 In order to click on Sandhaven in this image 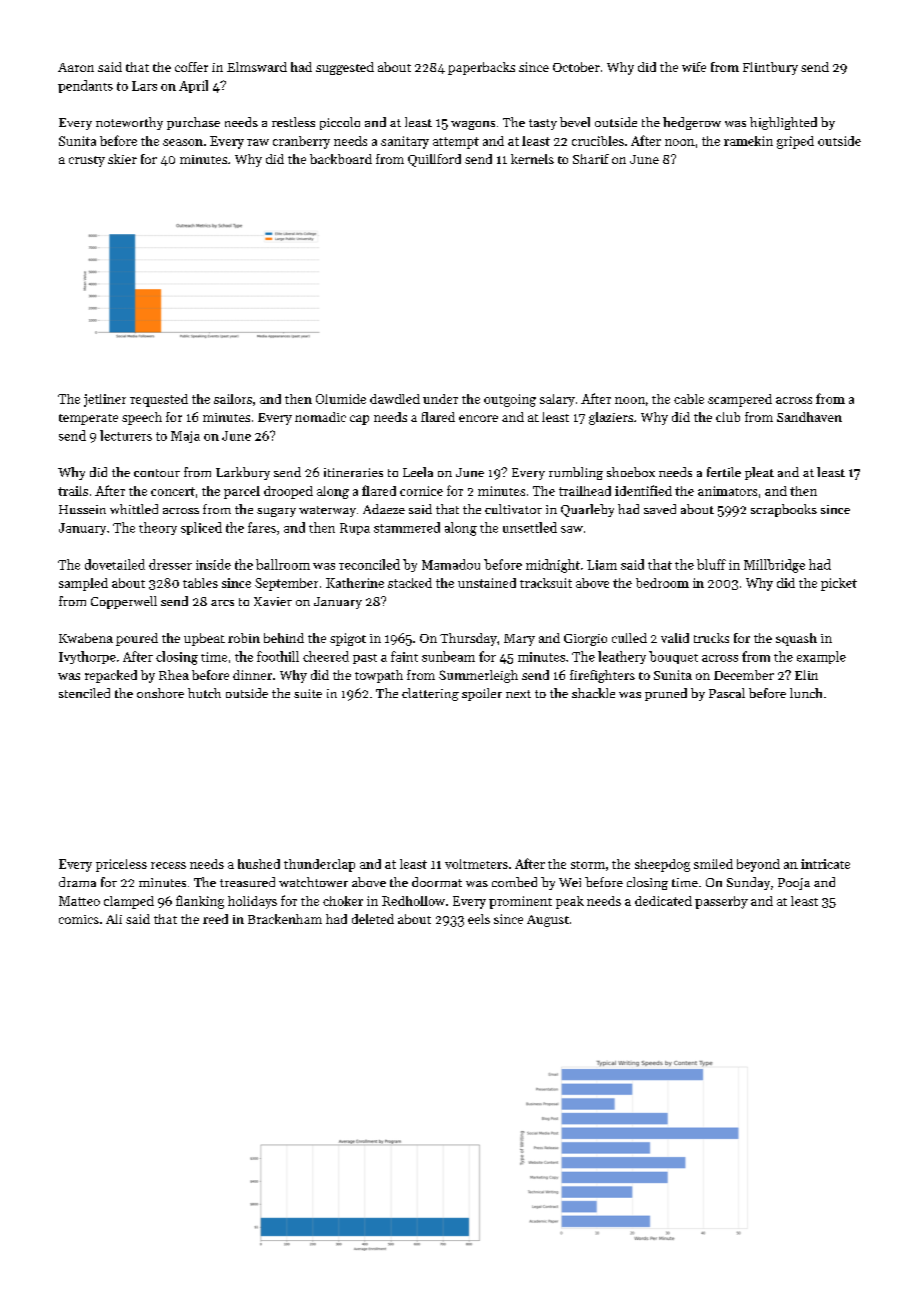, I will do `click(809, 417)`.
